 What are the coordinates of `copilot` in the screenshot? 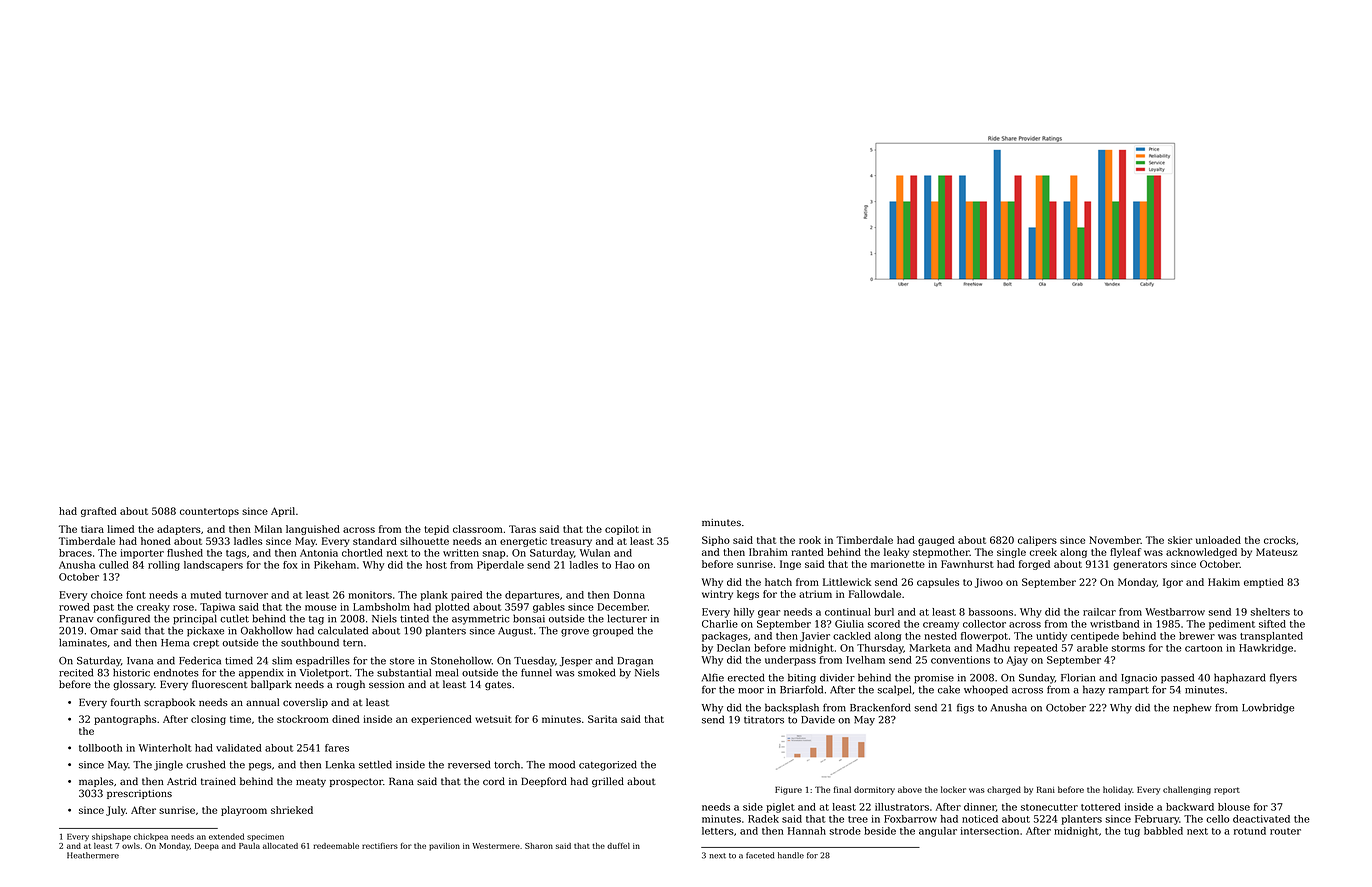 It's located at (622, 530).
